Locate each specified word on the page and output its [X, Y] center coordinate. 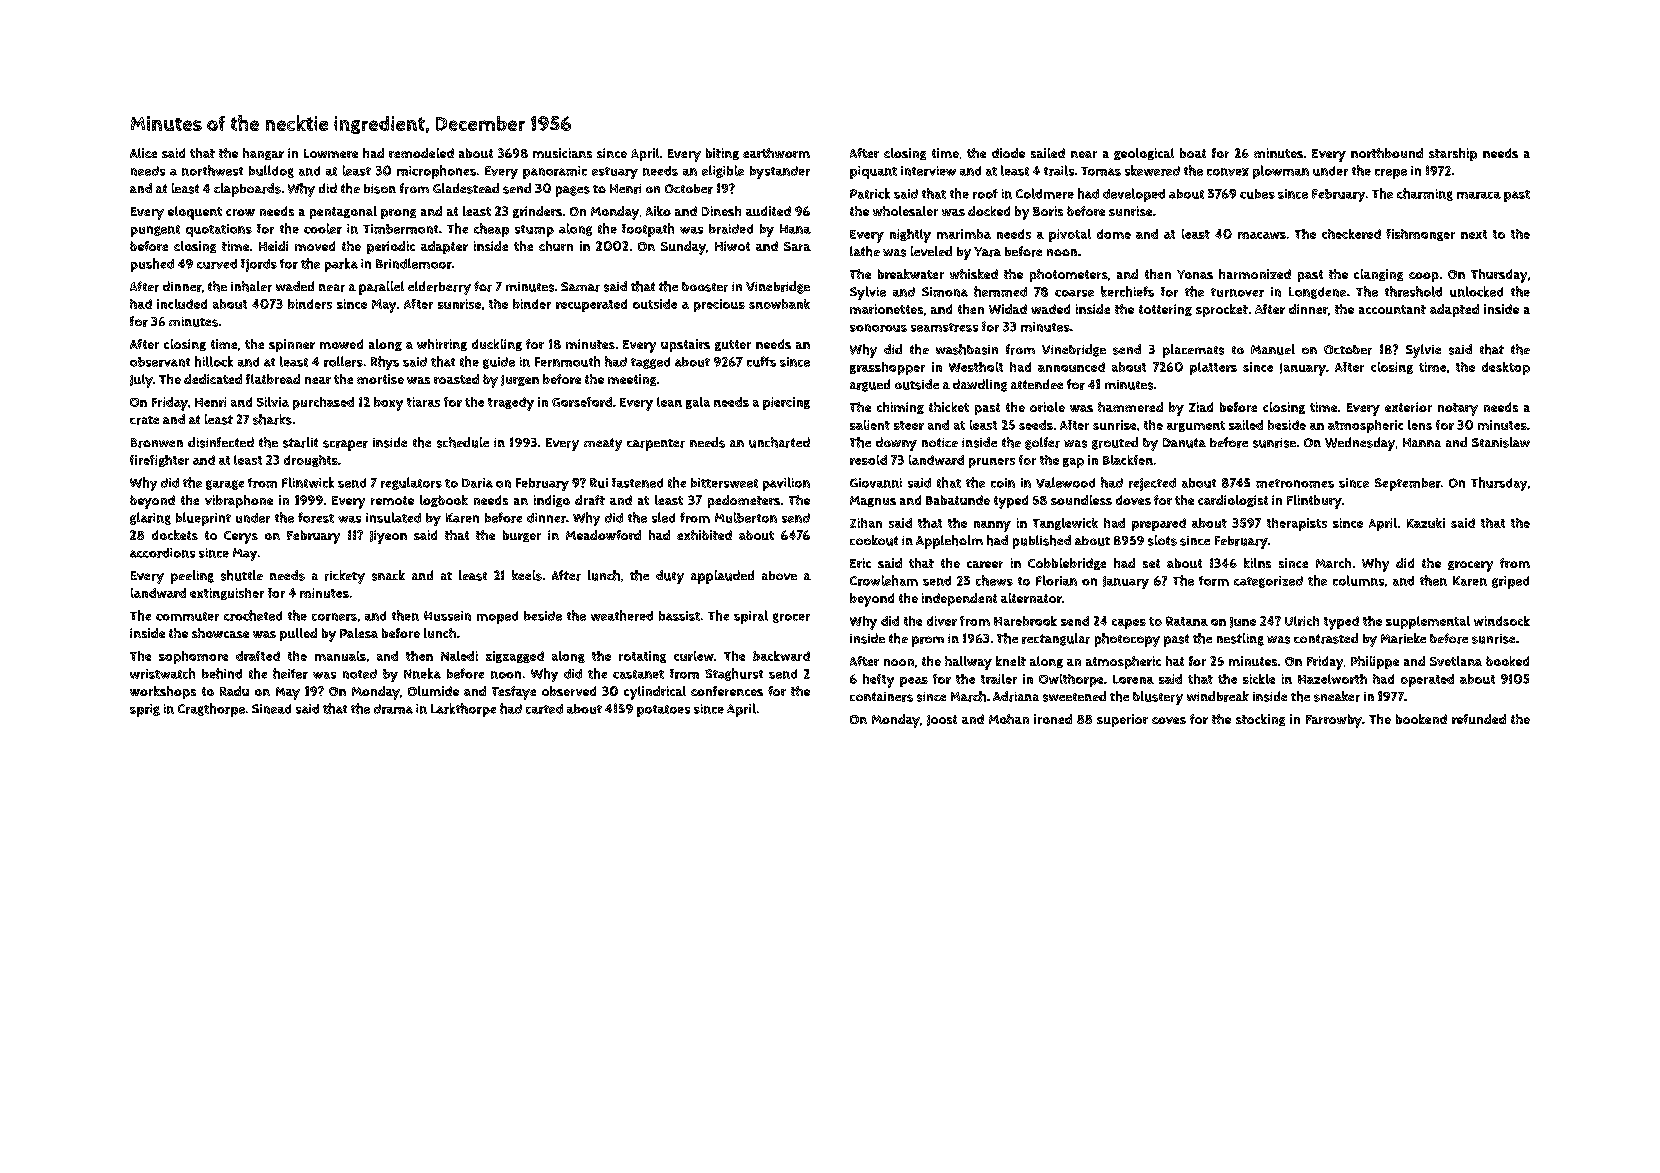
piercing [786, 403]
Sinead [271, 709]
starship [1453, 154]
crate [144, 420]
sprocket [1222, 310]
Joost [942, 720]
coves [1169, 720]
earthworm [776, 153]
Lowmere [331, 153]
